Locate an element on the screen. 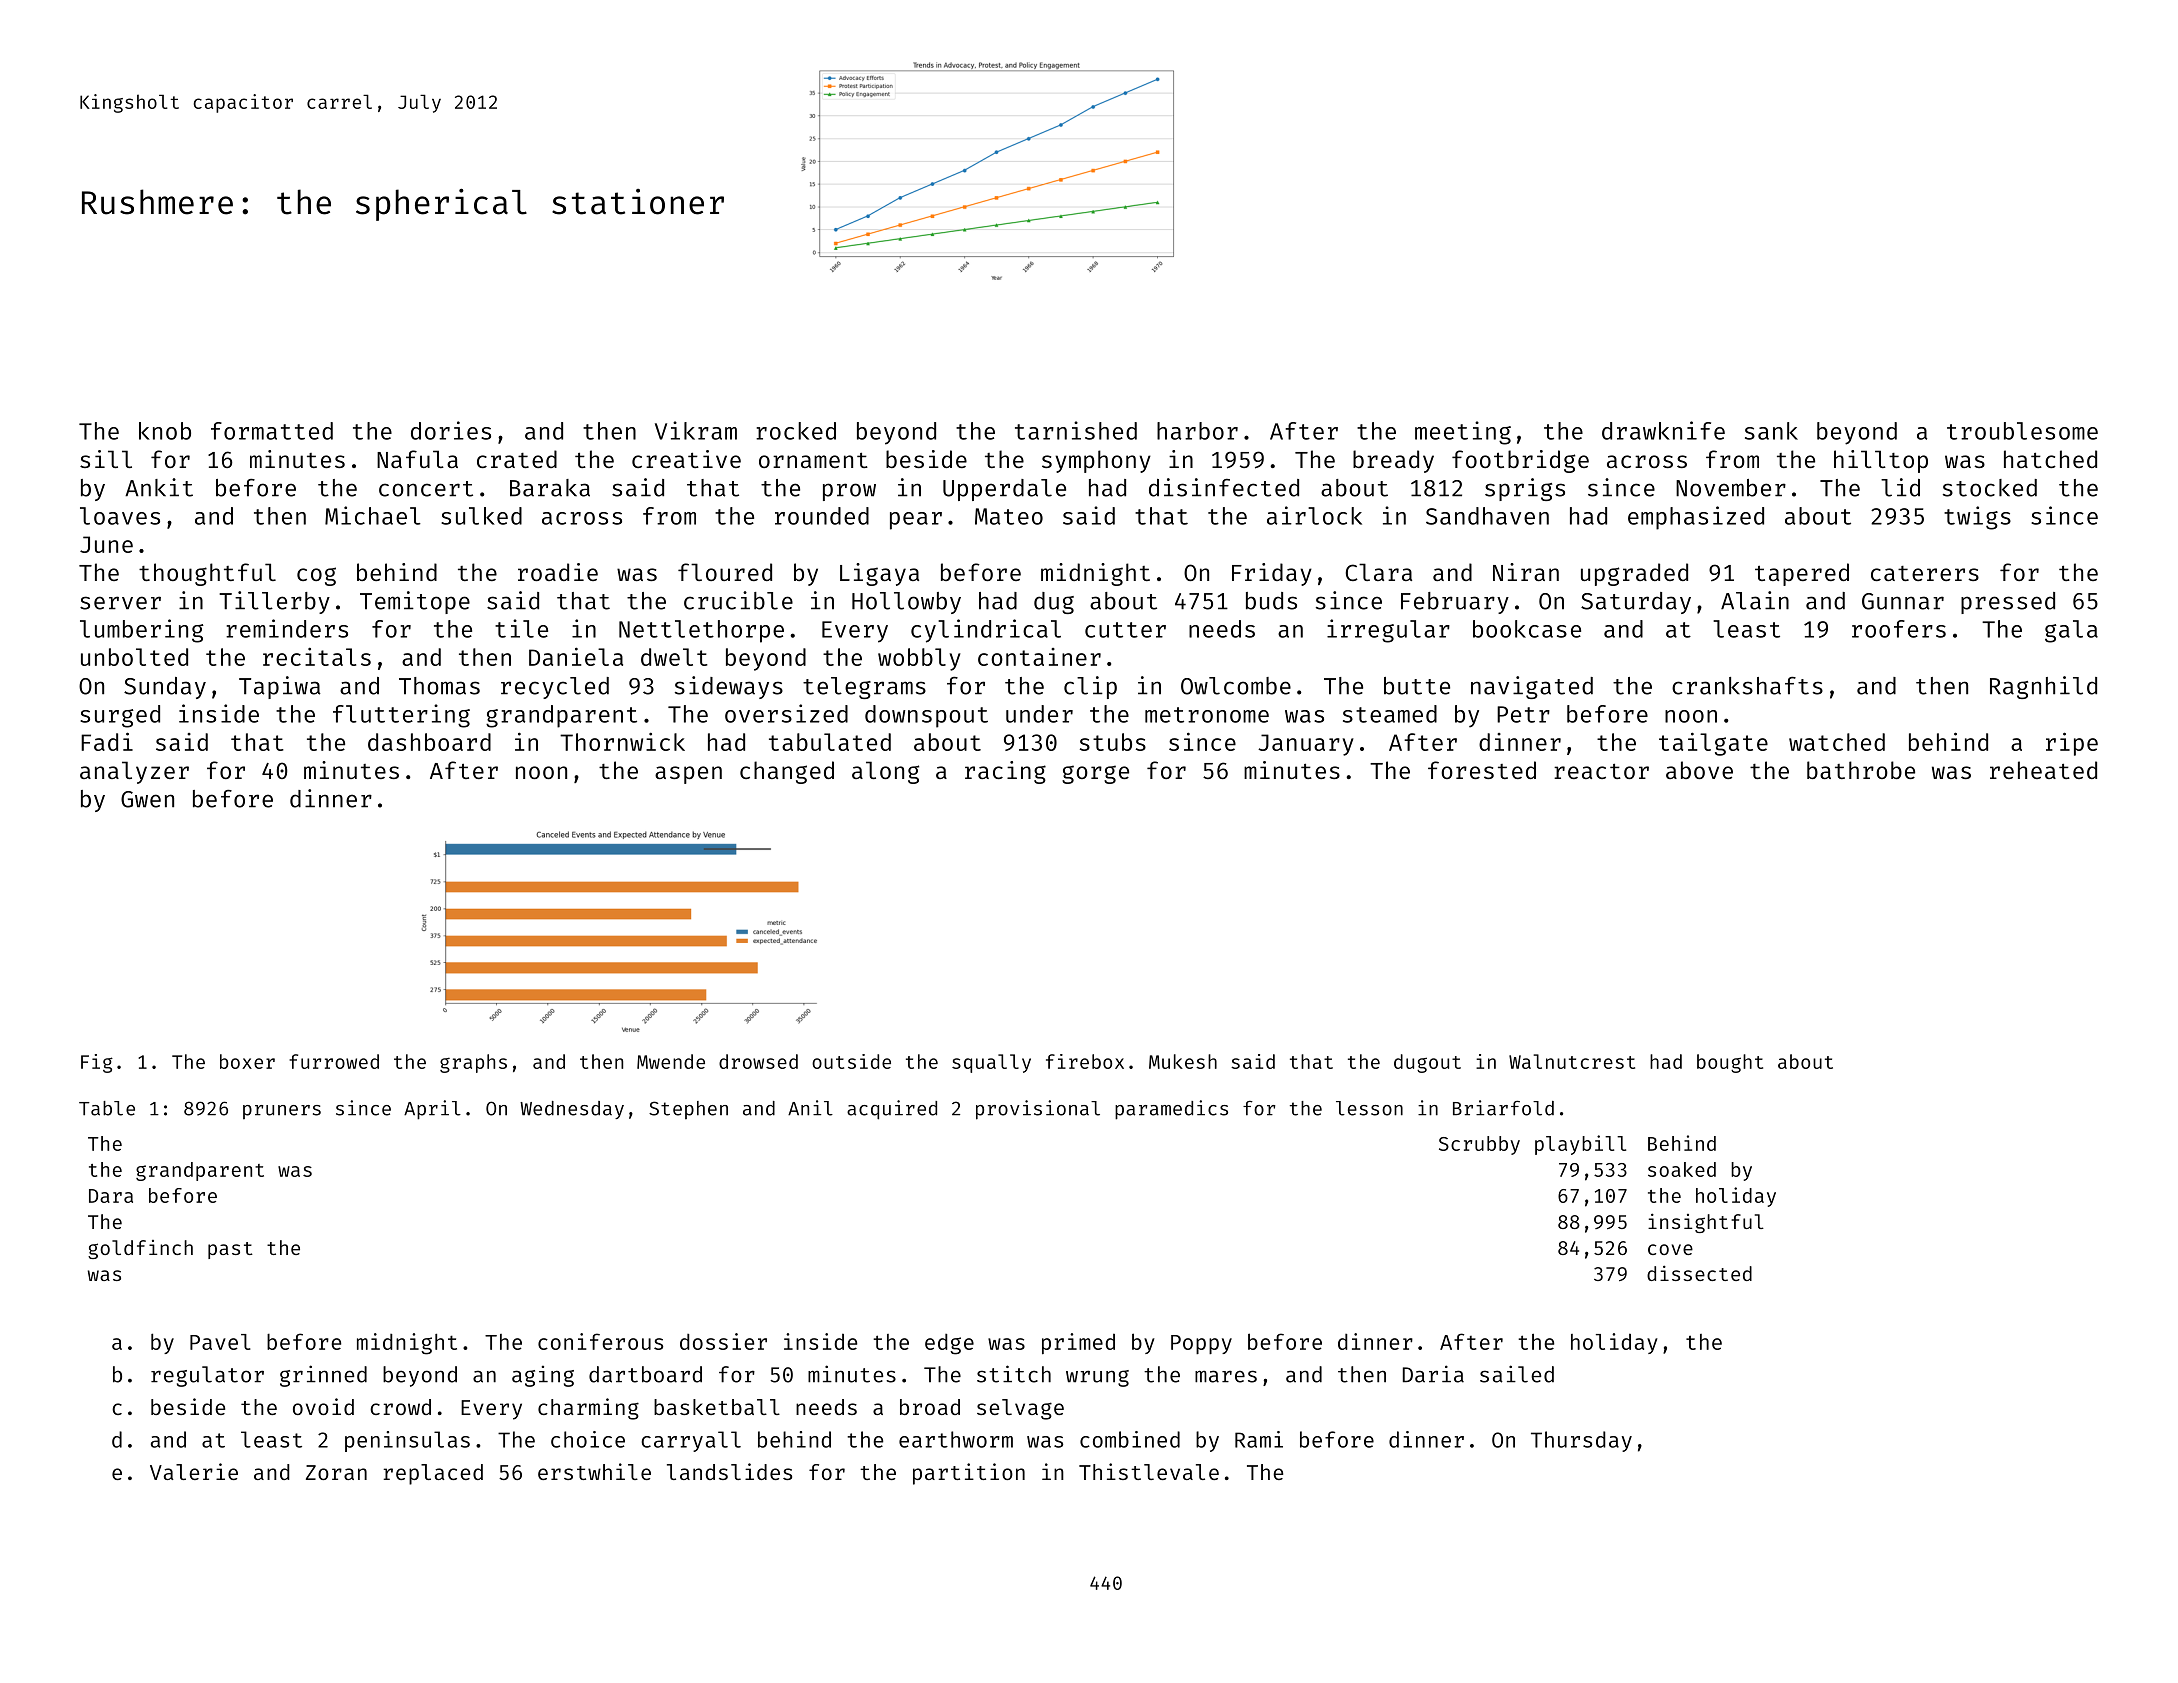 This screenshot has width=2178, height=1683. Hollowby is located at coordinates (906, 603).
